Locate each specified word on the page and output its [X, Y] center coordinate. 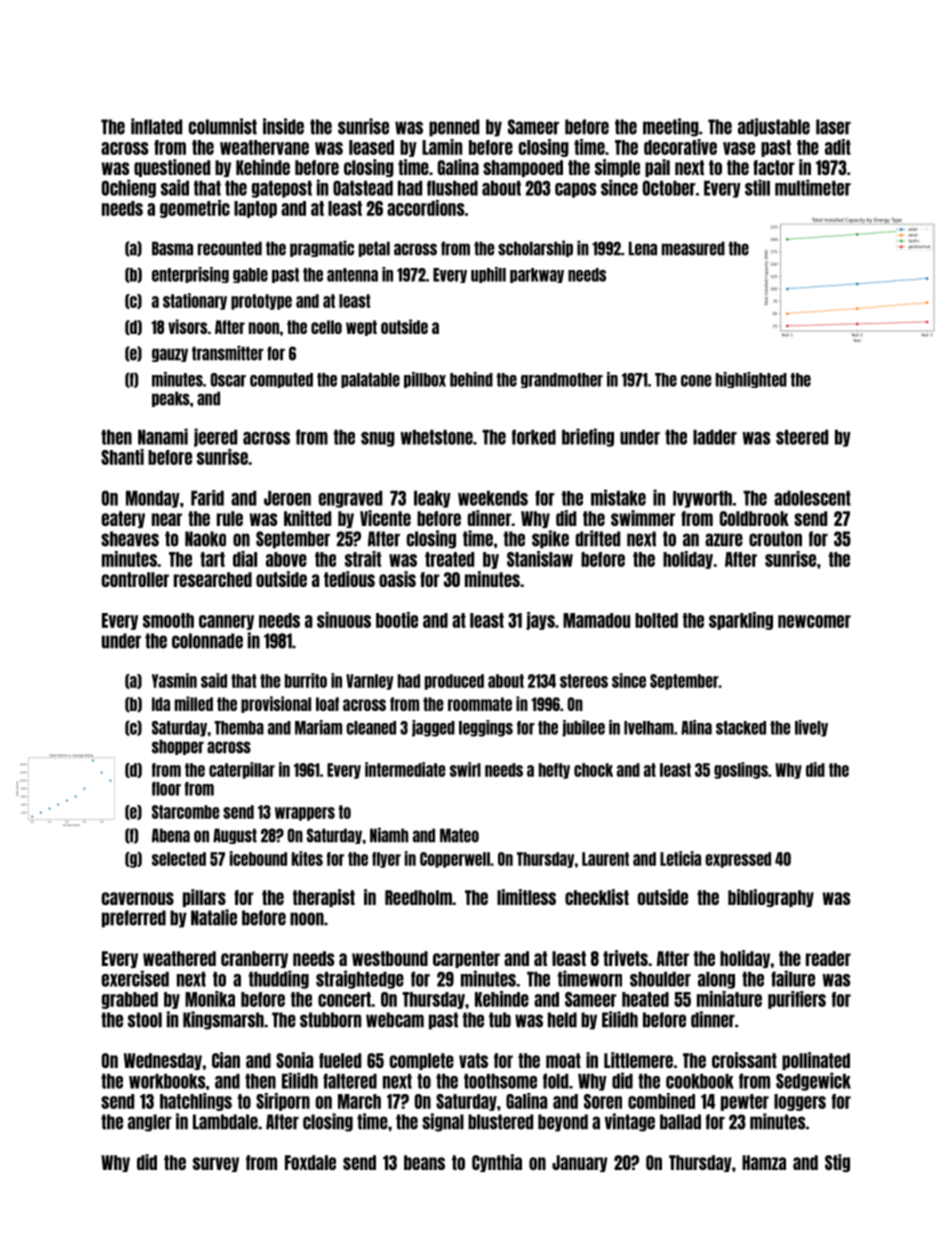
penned [454, 128]
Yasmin [174, 680]
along [716, 980]
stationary [195, 301]
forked [534, 437]
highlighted [751, 380]
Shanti [122, 457]
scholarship [535, 248]
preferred [134, 919]
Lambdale [225, 1122]
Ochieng [129, 188]
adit [838, 147]
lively [811, 728]
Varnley [369, 682]
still [757, 187]
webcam [395, 1020]
